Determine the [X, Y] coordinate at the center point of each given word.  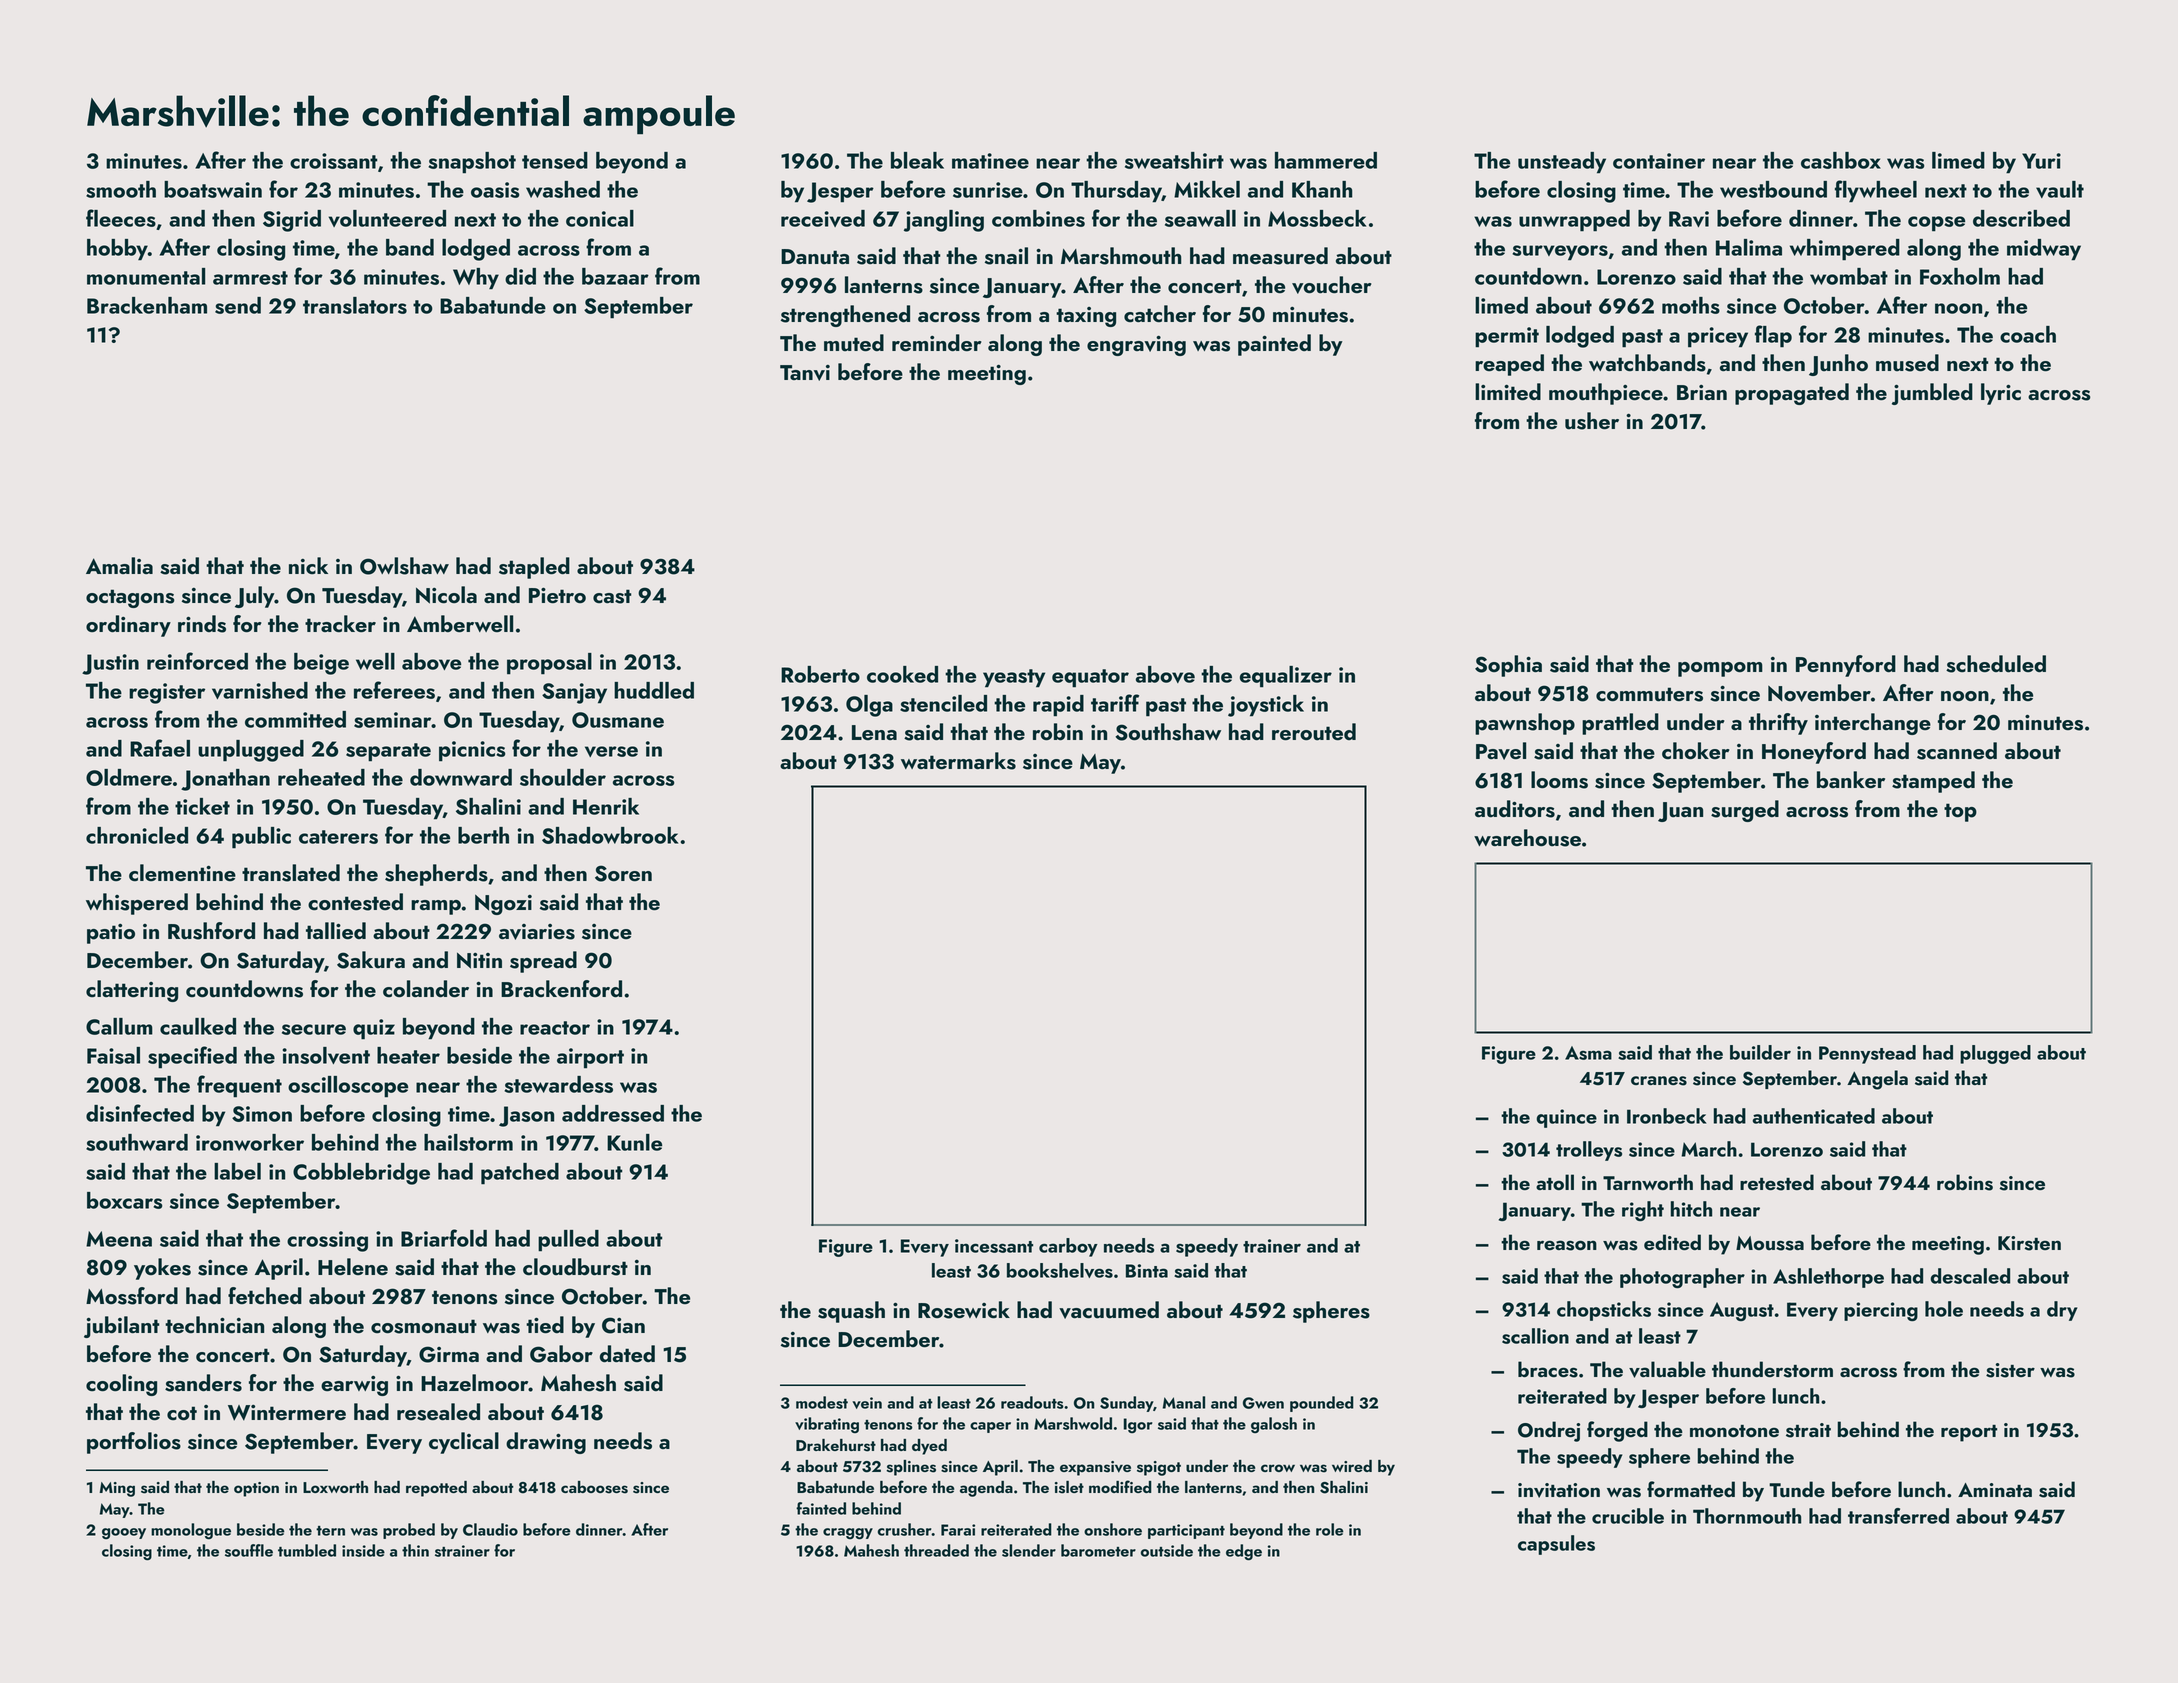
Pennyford [1846, 666]
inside [363, 1550]
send [238, 305]
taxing [1086, 317]
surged [1745, 811]
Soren [623, 873]
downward [461, 777]
